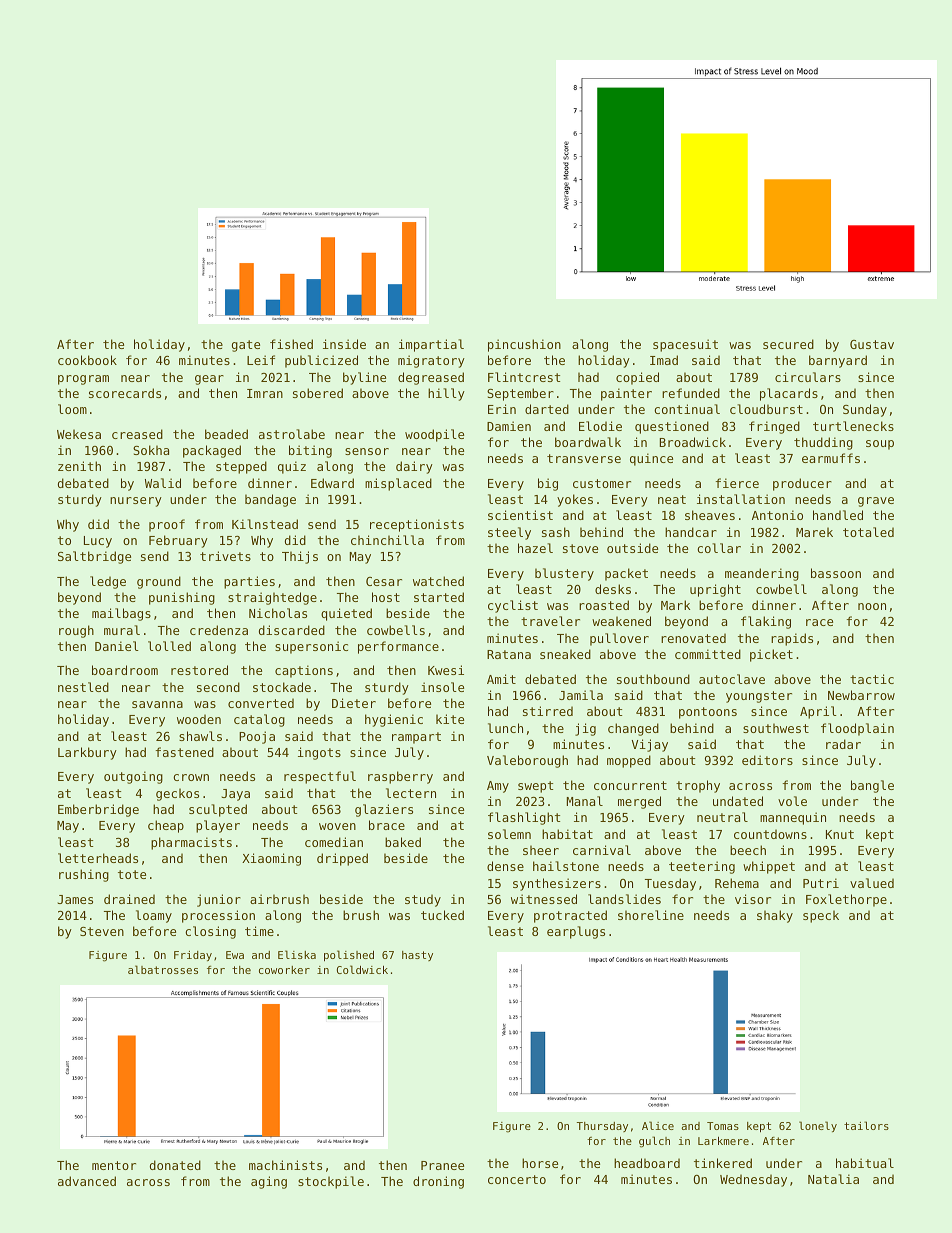  Describe the element at coordinates (417, 956) in the screenshot. I see `hasty` at that location.
